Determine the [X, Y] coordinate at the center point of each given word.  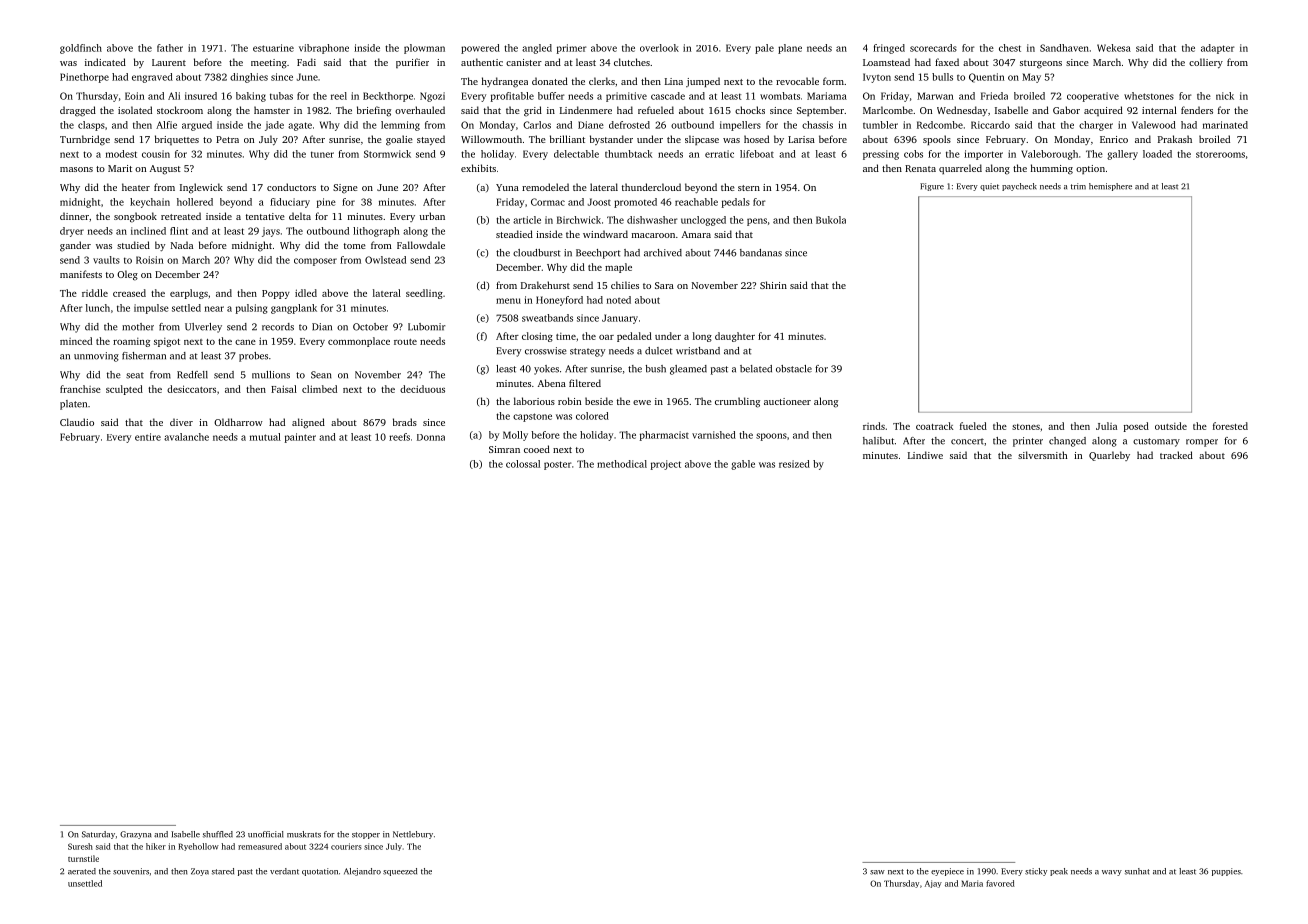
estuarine [273, 48]
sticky [1036, 872]
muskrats [304, 834]
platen [73, 405]
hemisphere [1110, 187]
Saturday [98, 835]
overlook [659, 48]
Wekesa [1114, 48]
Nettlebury [413, 835]
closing [537, 337]
